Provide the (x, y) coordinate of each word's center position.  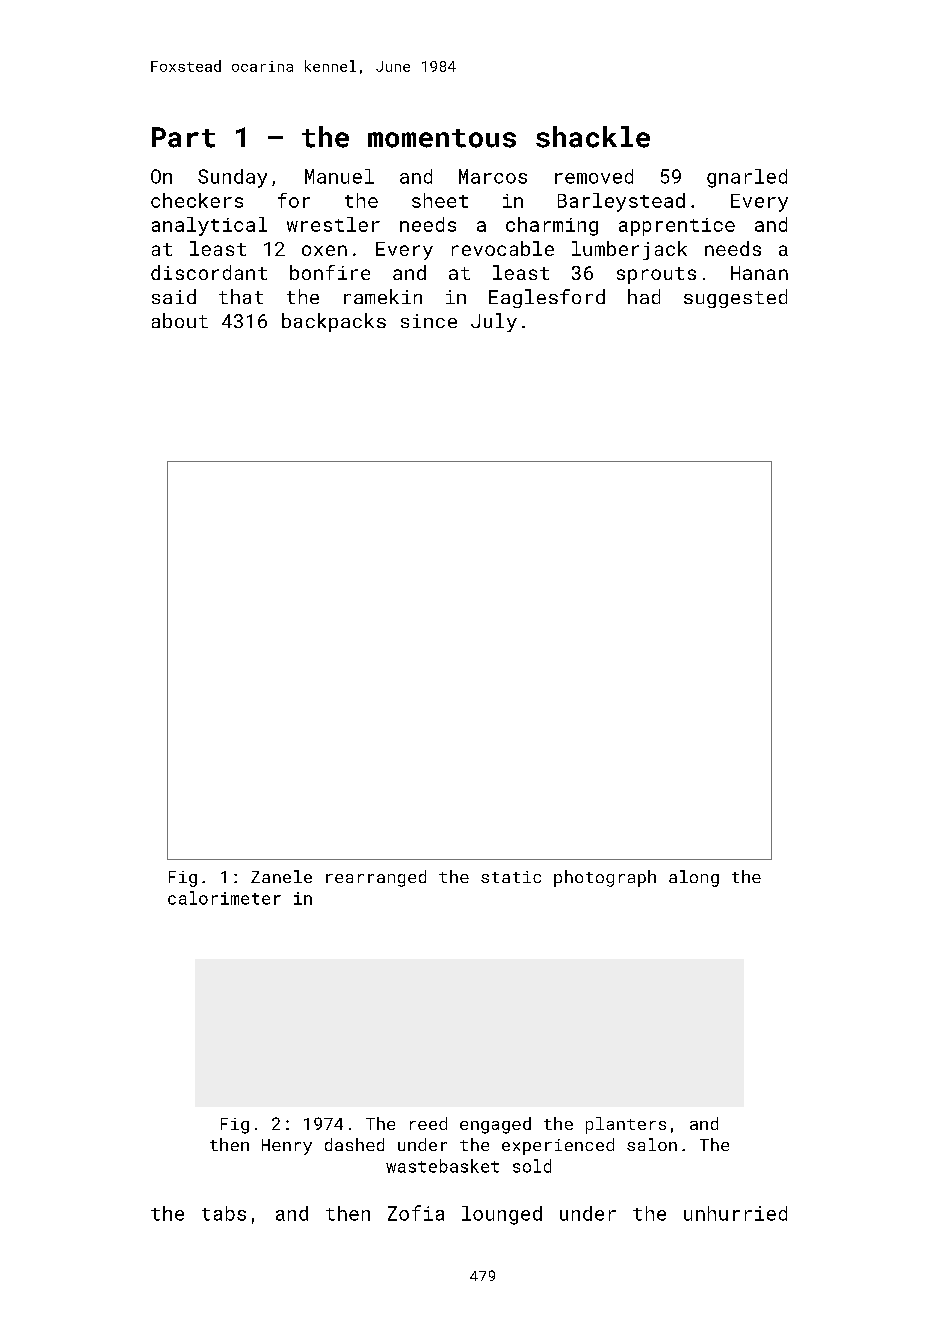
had (644, 296)
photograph (605, 878)
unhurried (735, 1213)
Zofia (416, 1213)
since (429, 321)
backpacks (334, 322)
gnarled (747, 178)
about (180, 320)
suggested (735, 298)
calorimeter (224, 898)
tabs (224, 1213)
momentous (442, 138)
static (511, 877)
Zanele (281, 876)
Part (183, 137)
